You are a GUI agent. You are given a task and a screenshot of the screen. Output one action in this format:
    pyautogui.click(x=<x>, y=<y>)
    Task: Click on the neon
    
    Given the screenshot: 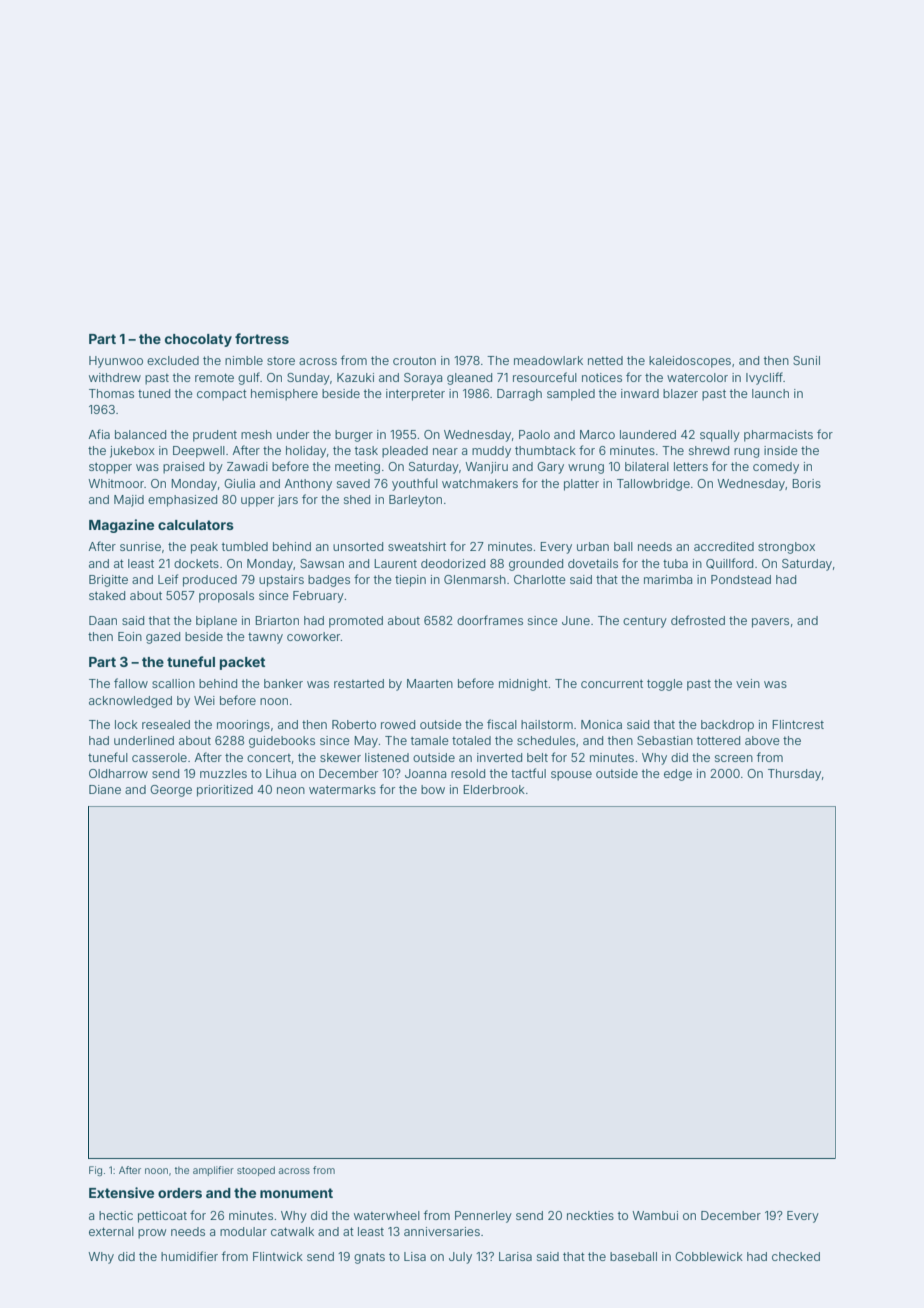 What is the action you would take?
    pyautogui.click(x=291, y=790)
